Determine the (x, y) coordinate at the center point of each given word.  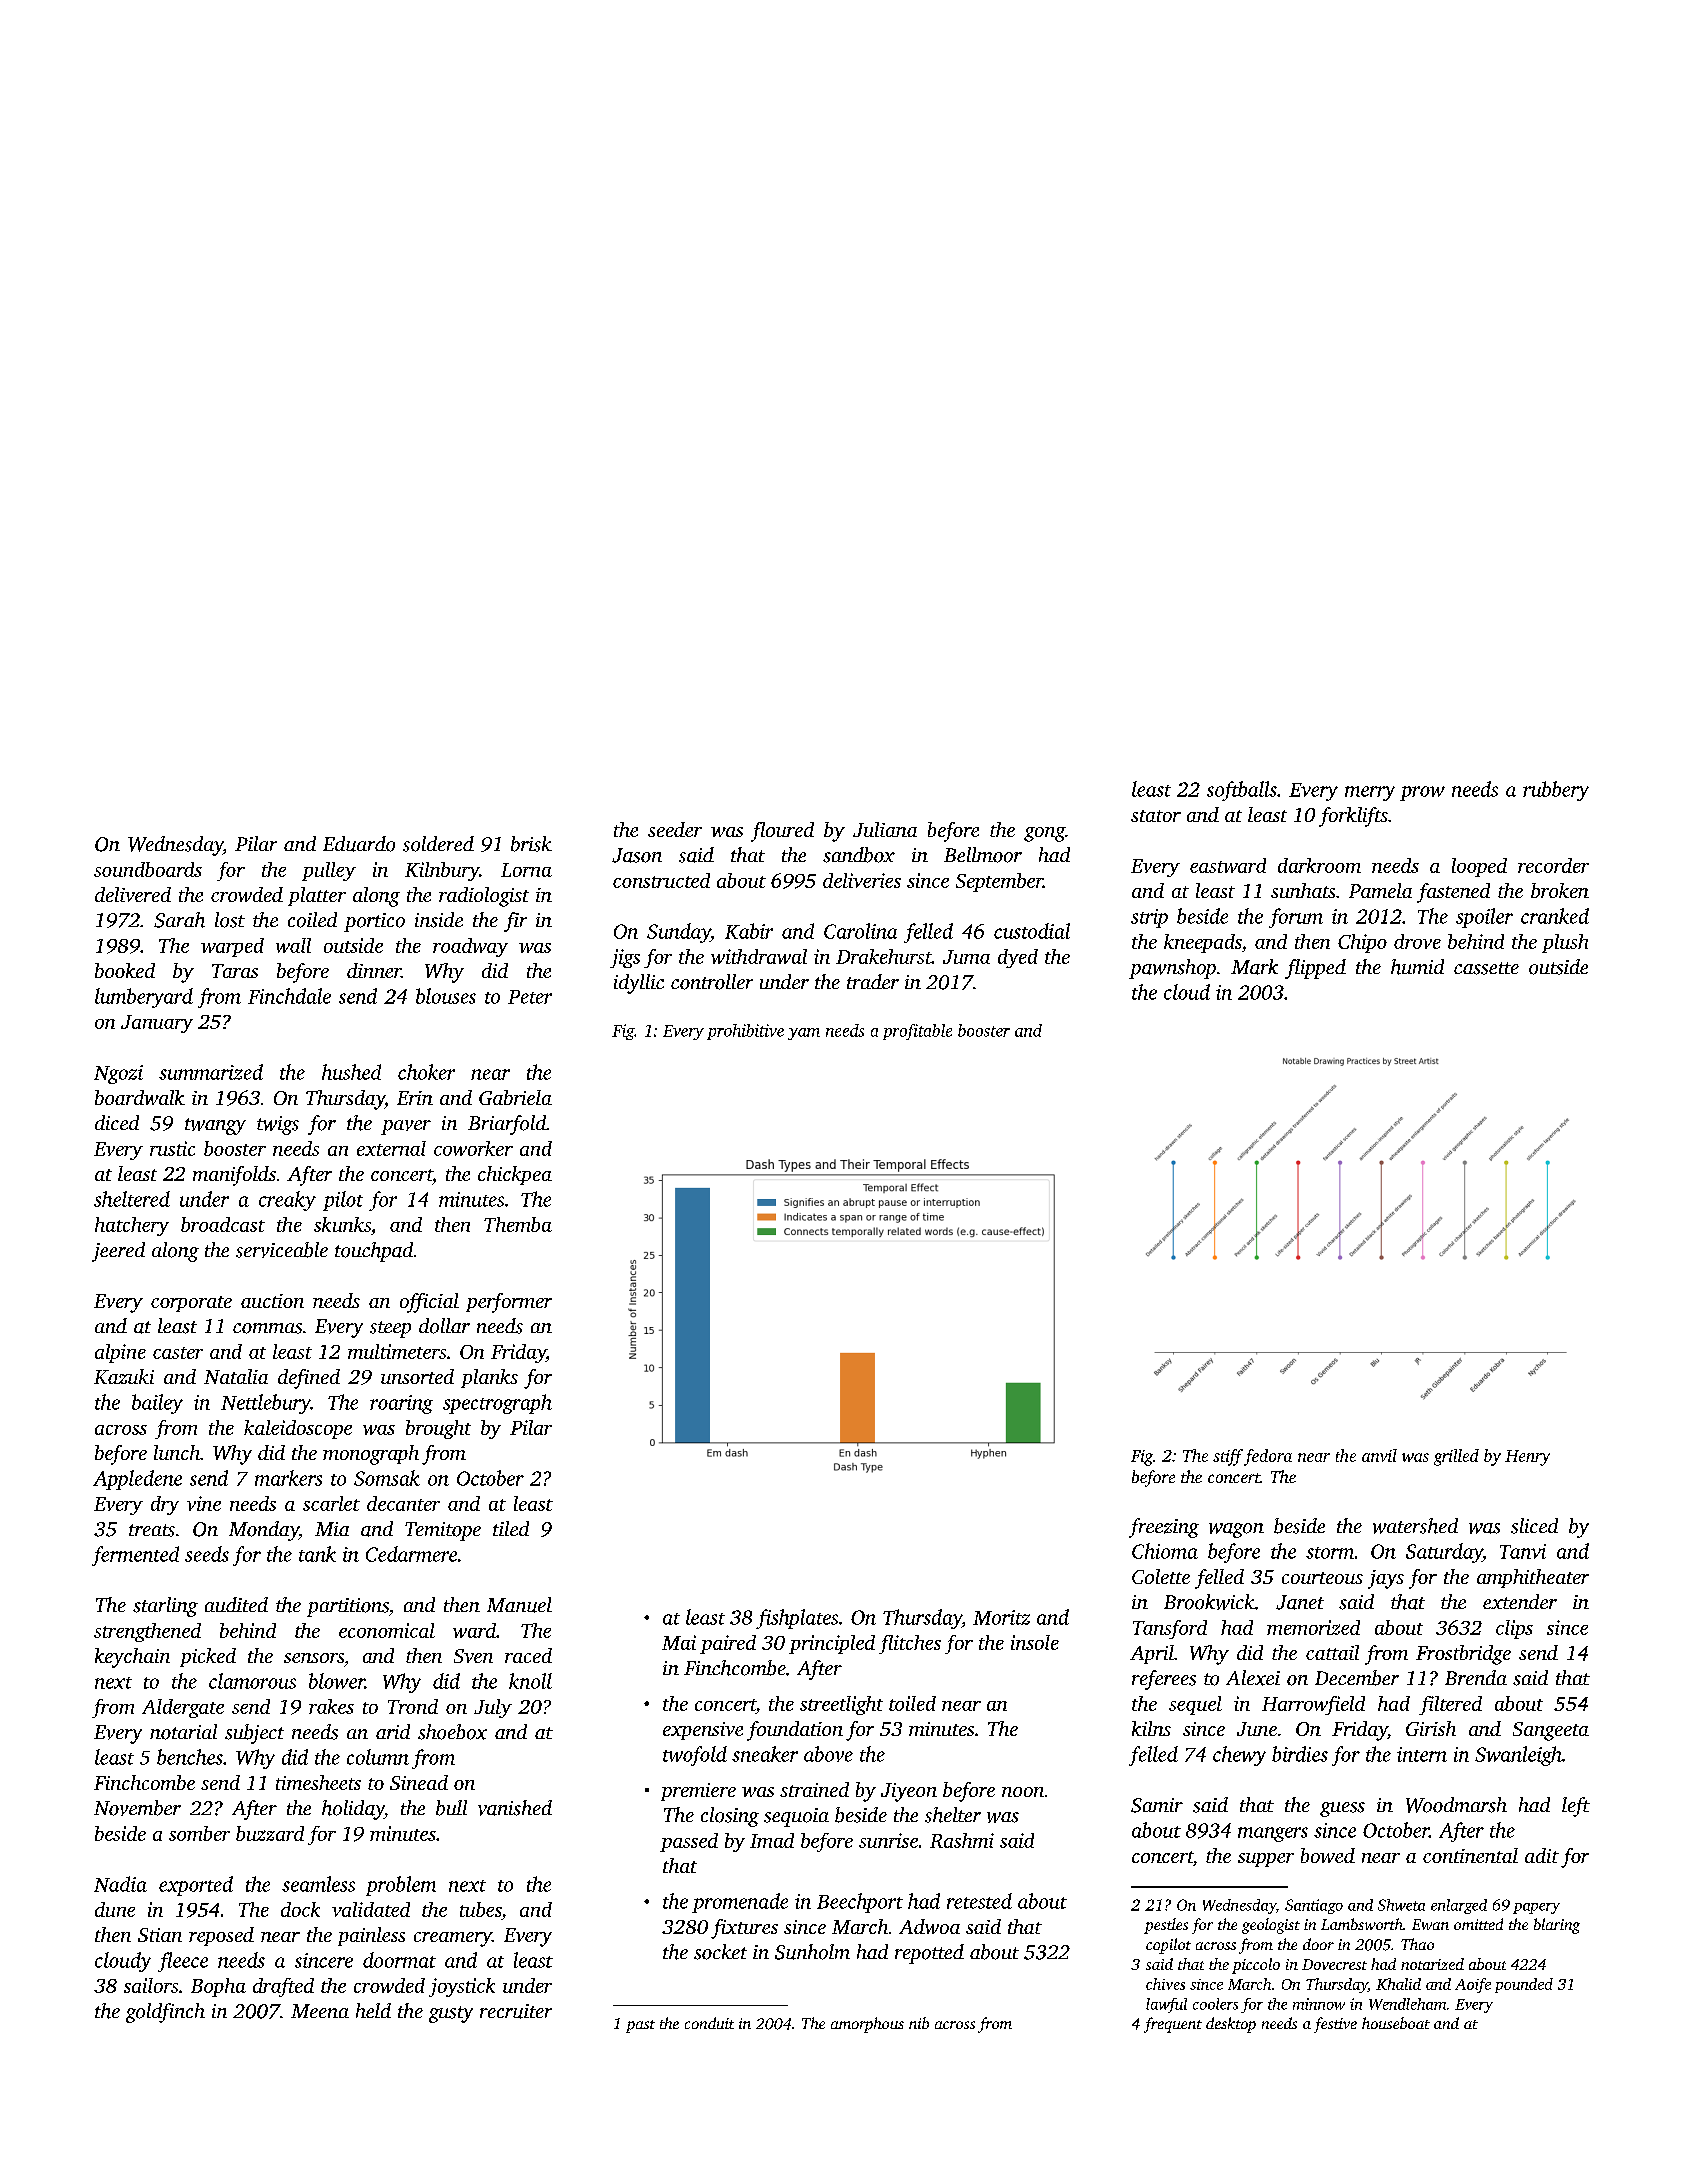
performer (509, 1303)
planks (489, 1378)
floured (782, 832)
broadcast (223, 1224)
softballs (1242, 791)
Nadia (120, 1884)
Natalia (236, 1376)
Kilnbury (442, 871)
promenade (740, 1903)
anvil (1379, 1455)
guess (1342, 1809)
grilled (1456, 1457)
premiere (698, 1792)
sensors (314, 1658)
